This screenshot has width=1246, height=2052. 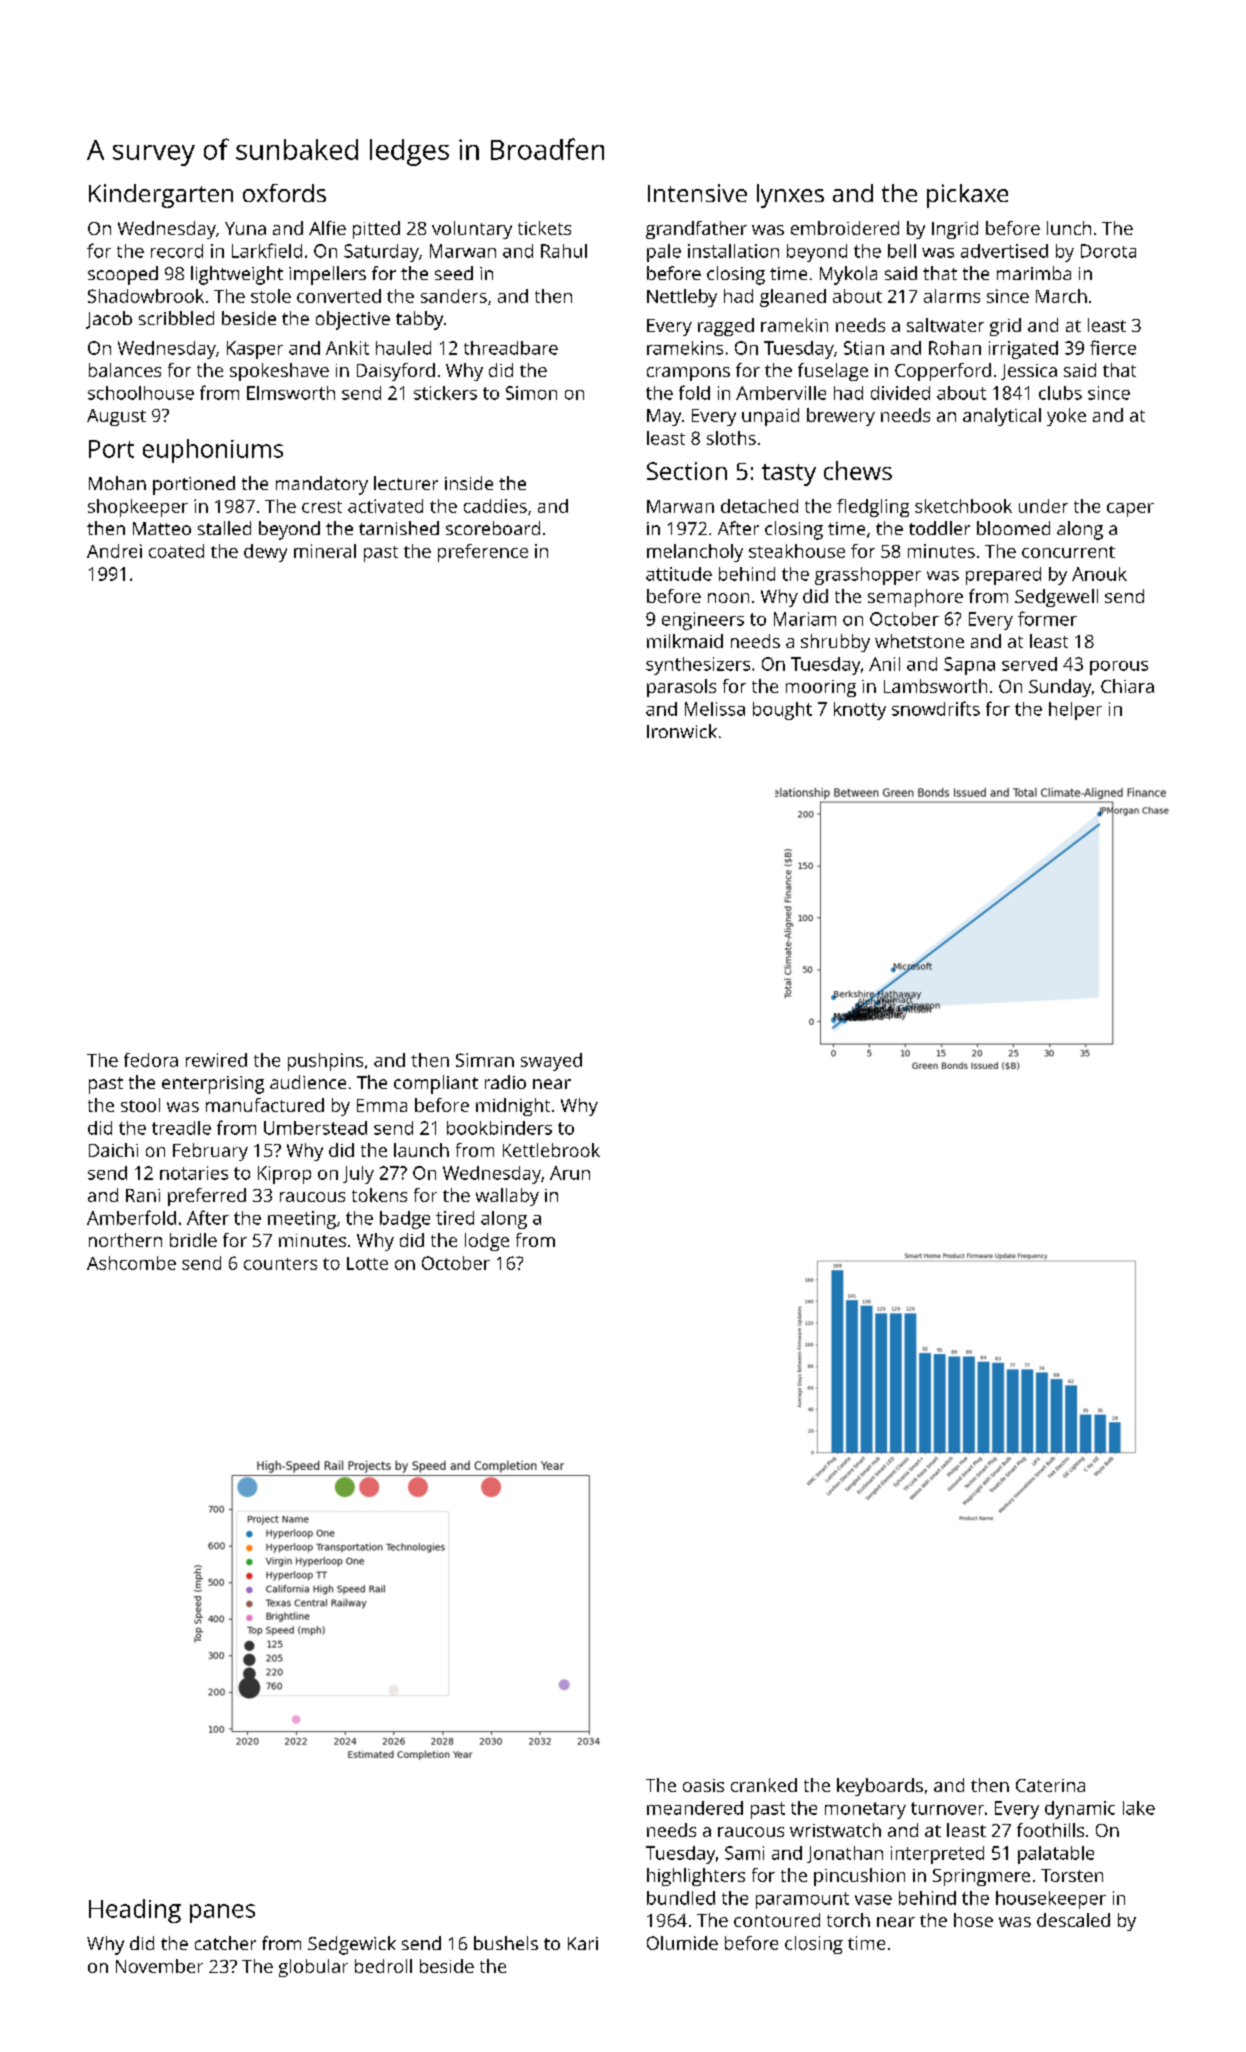 I want to click on helper, so click(x=1075, y=711).
